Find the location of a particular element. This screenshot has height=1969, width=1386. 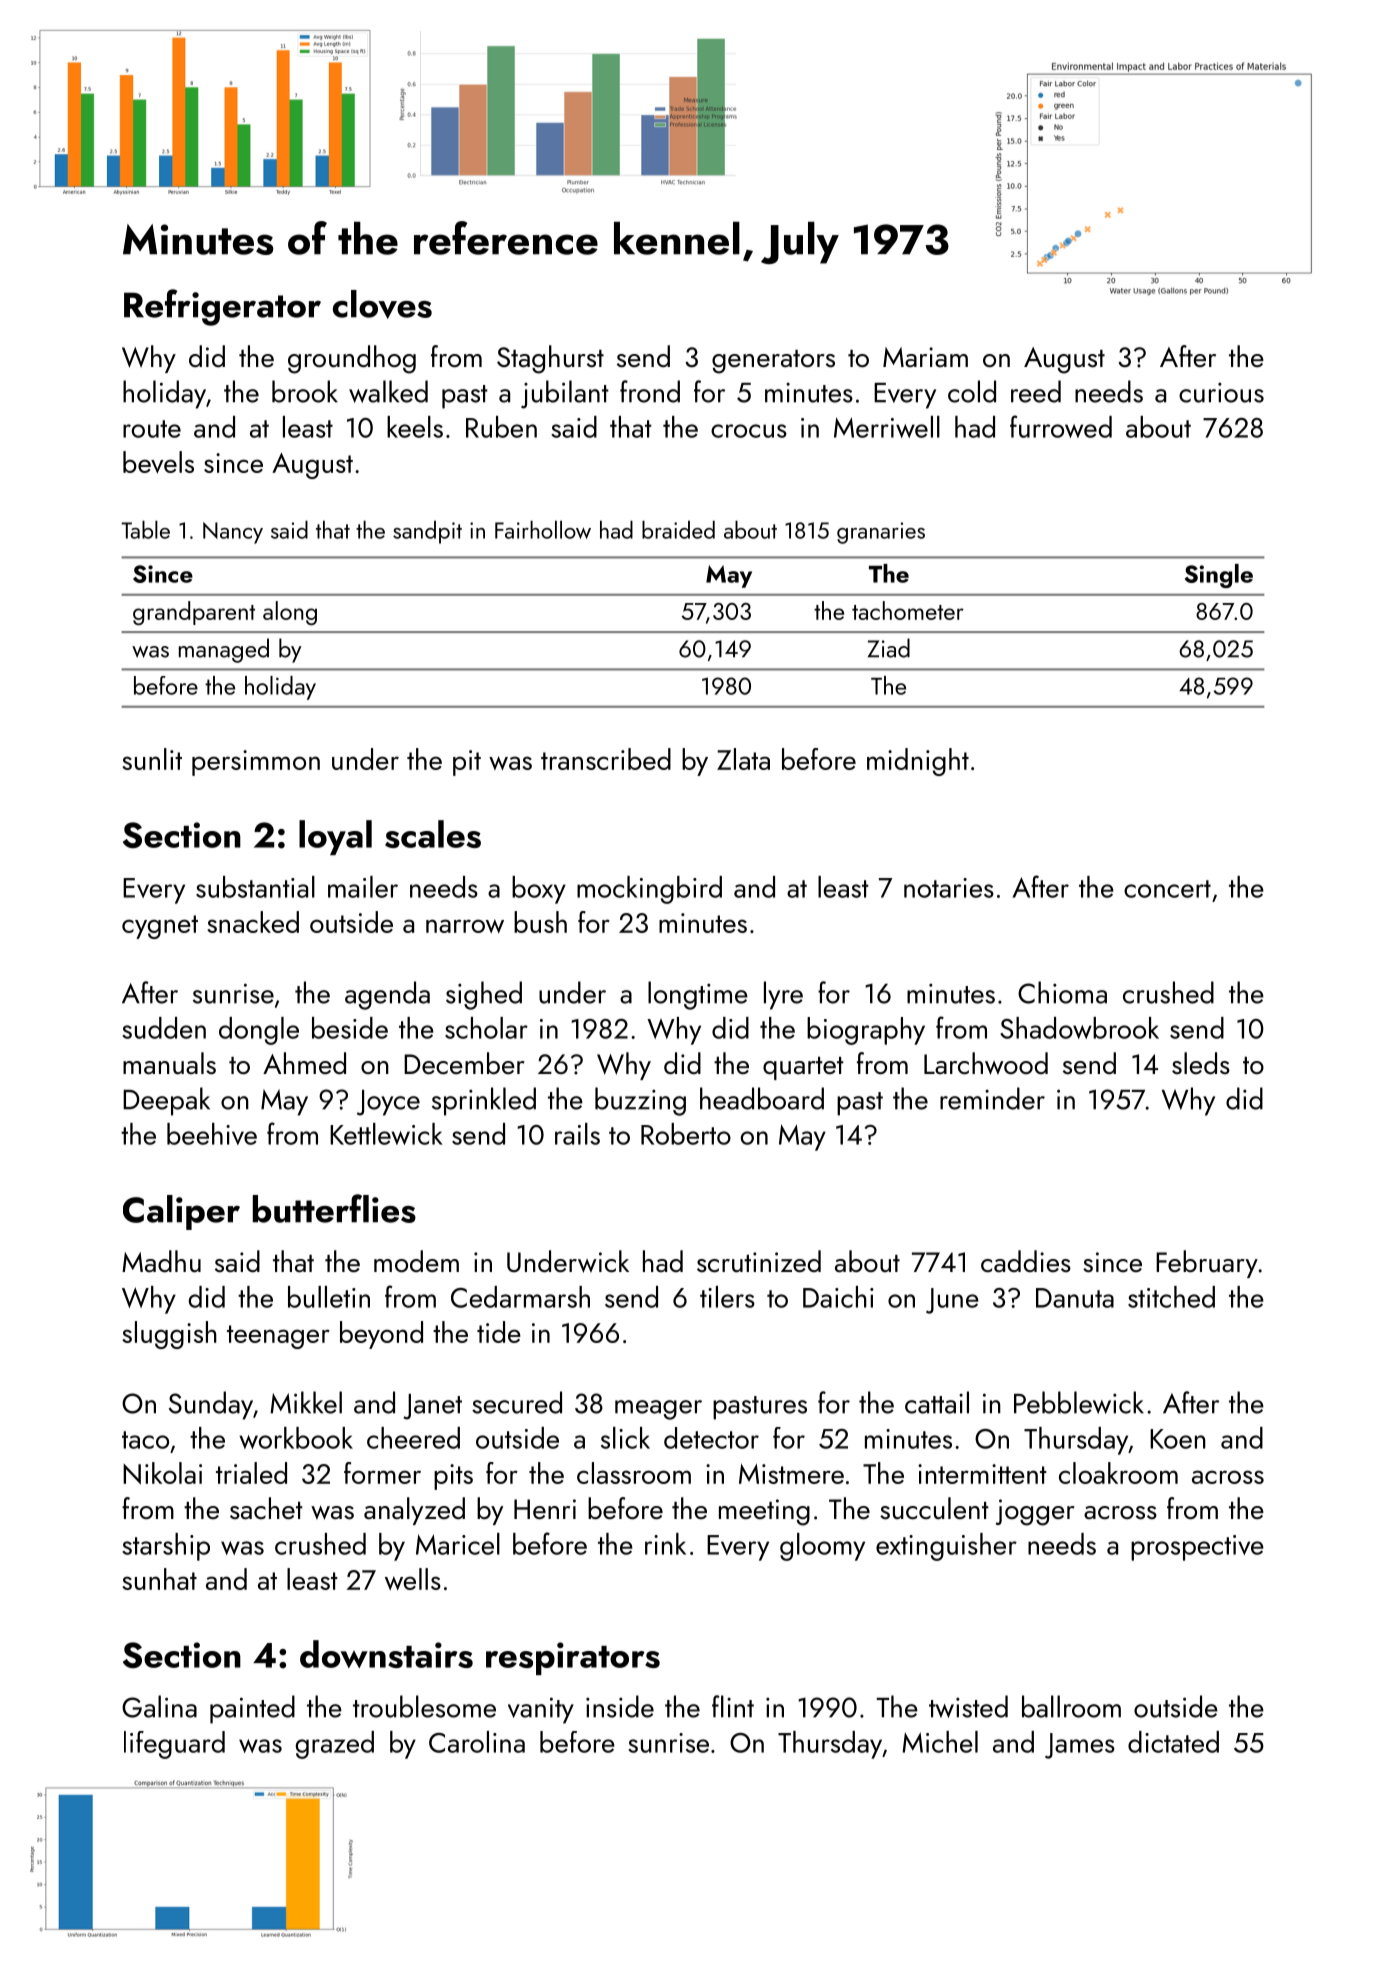

Refrigerator is located at coordinates (222, 307).
